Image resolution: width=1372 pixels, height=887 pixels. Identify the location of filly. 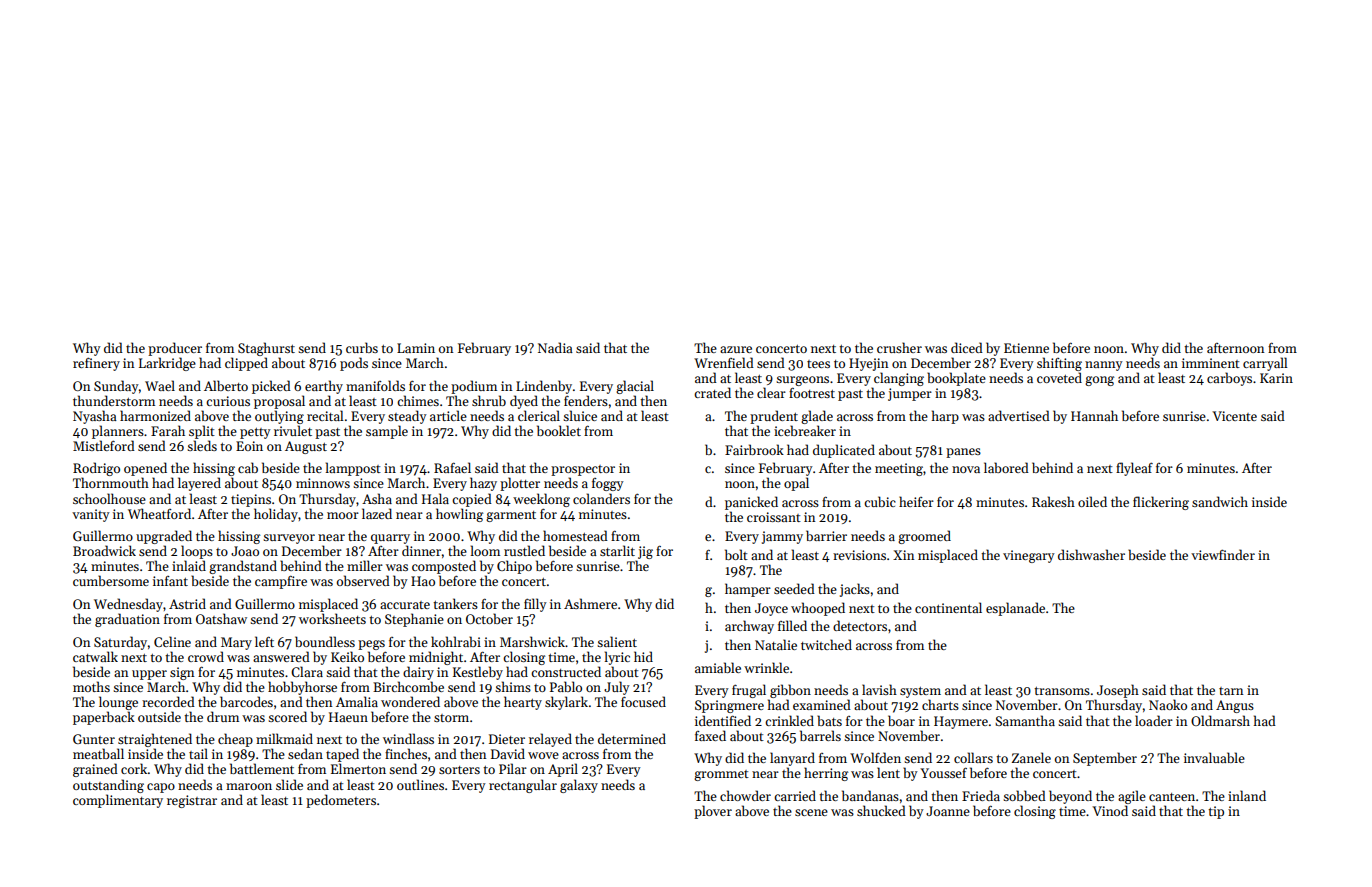
(535, 605).
